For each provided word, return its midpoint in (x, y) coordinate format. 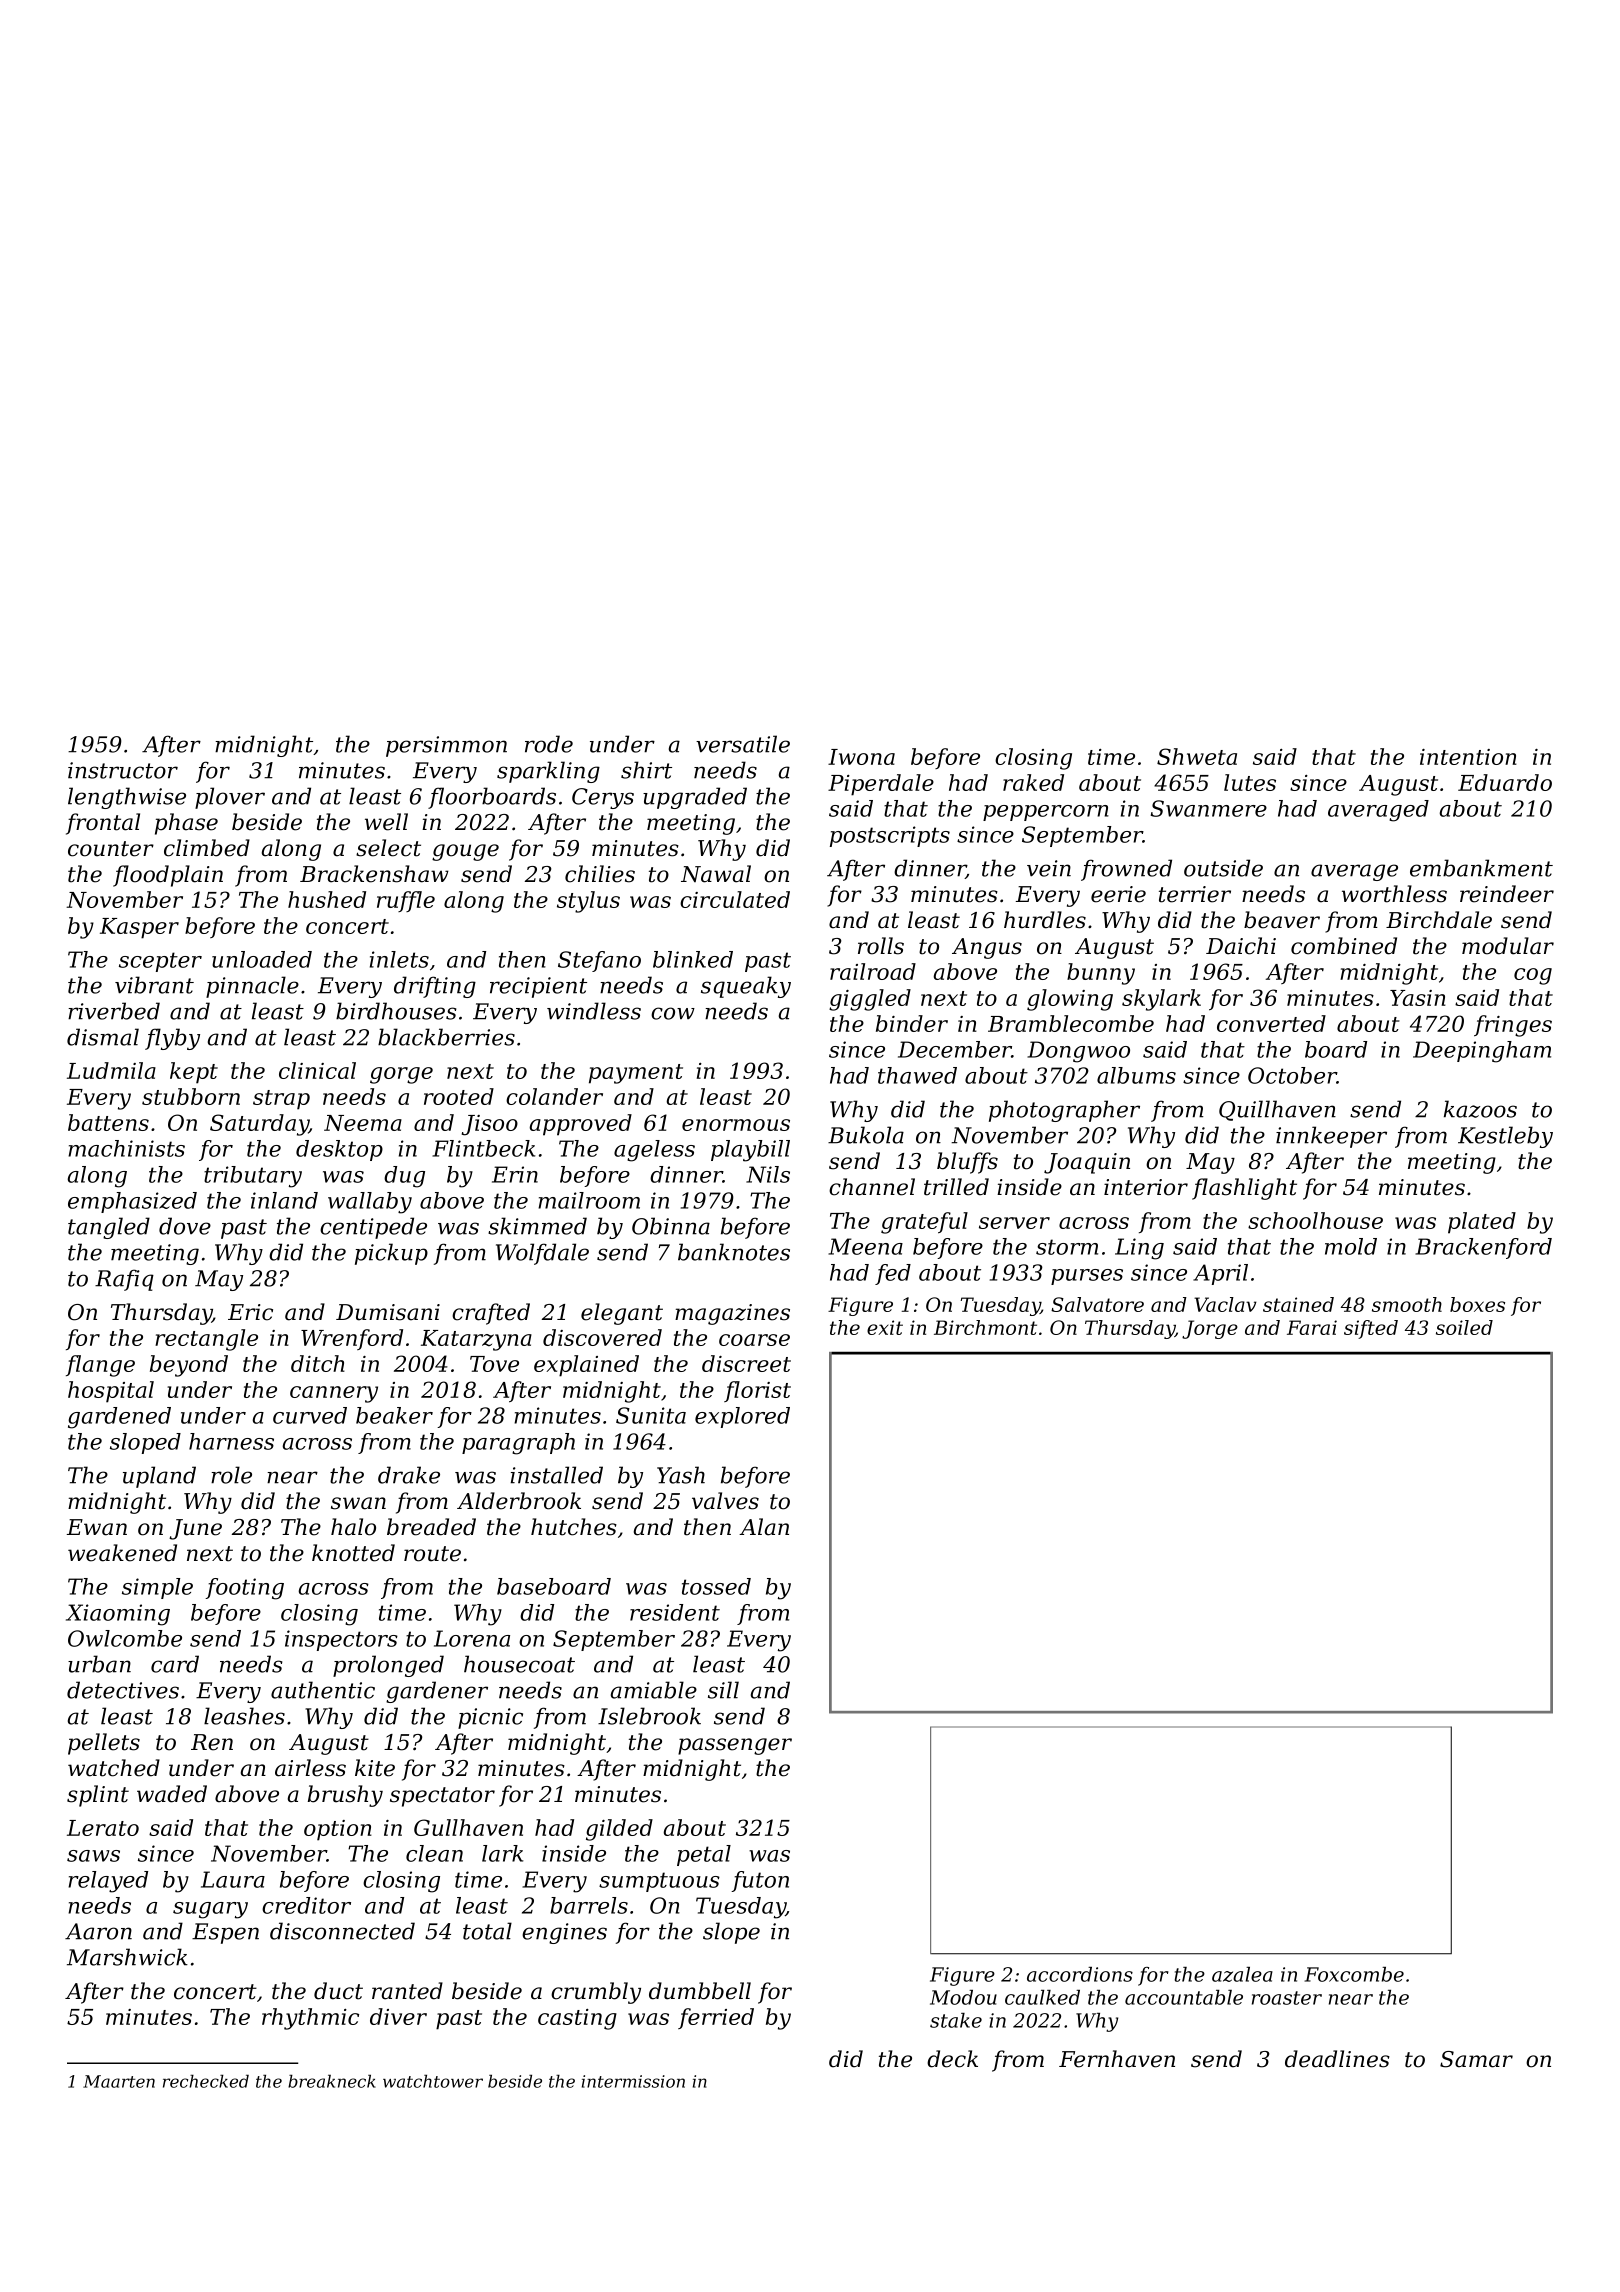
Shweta (1197, 756)
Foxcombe (1354, 1974)
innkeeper (1331, 1137)
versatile (743, 744)
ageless (654, 1151)
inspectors (341, 1640)
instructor (123, 770)
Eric (250, 1312)
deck (952, 2059)
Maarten (119, 2081)
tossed (716, 1586)
